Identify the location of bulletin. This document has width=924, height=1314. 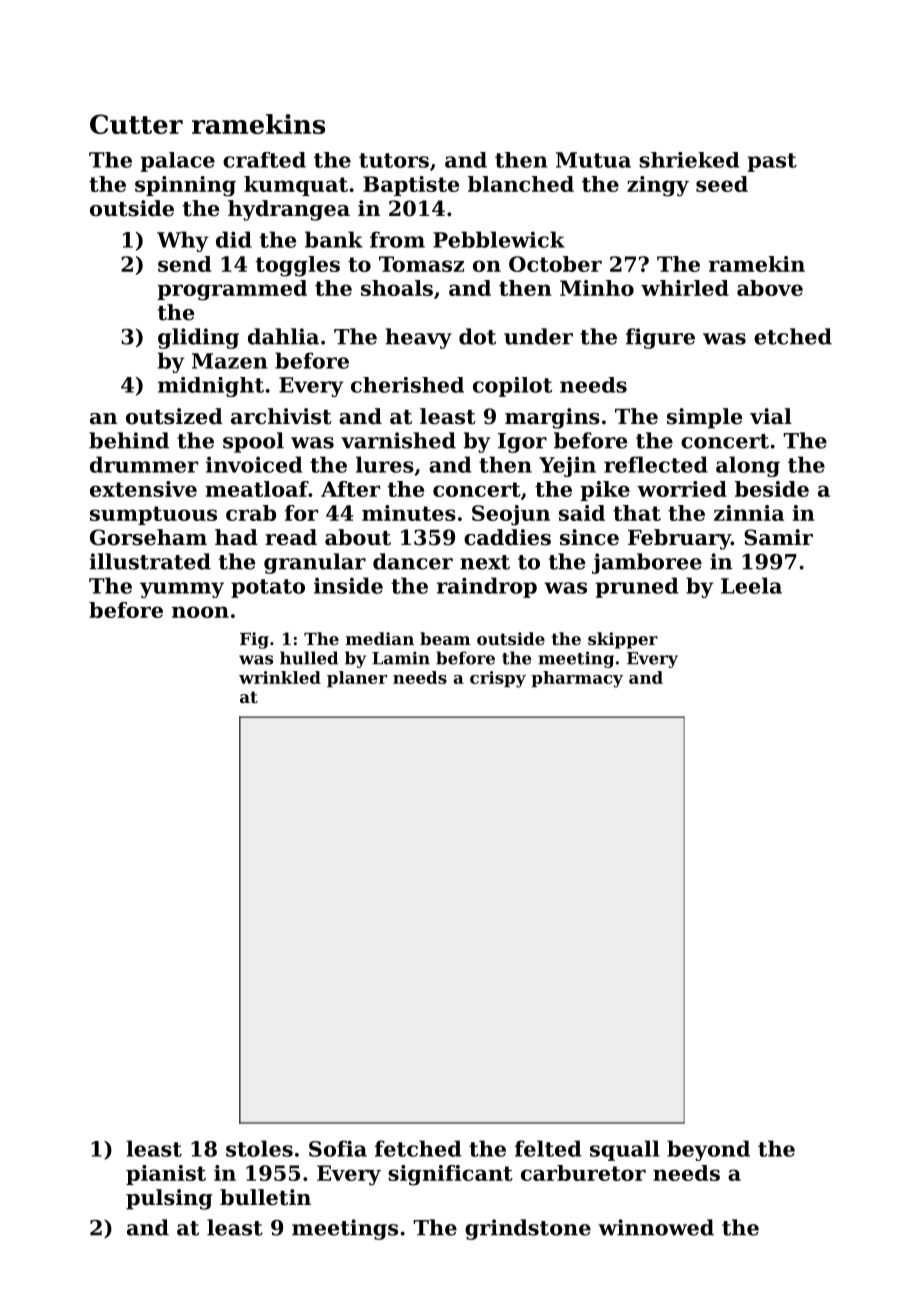
(265, 1197).
